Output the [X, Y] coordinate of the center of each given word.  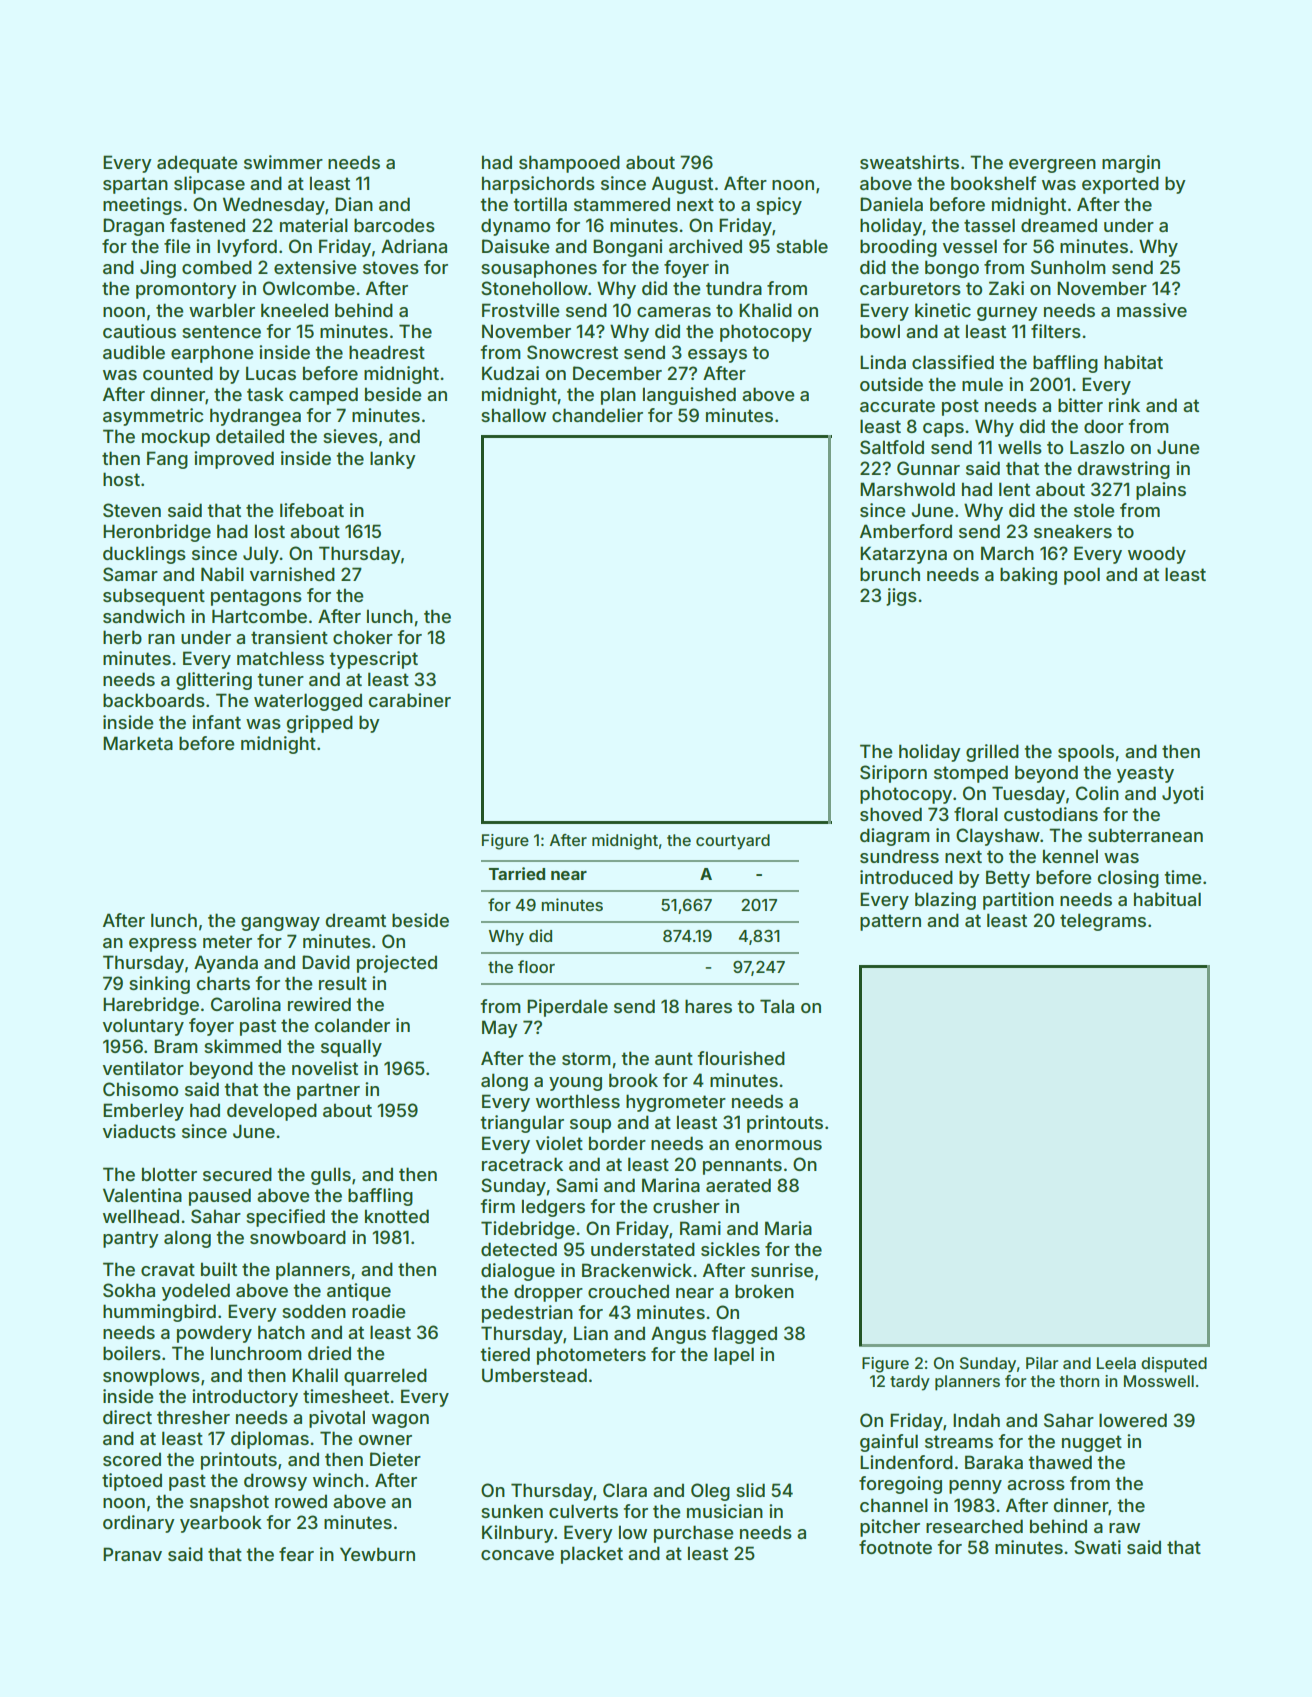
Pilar [1042, 1363]
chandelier [597, 415]
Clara [625, 1490]
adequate [197, 164]
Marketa [138, 743]
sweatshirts [909, 162]
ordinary [139, 1524]
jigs [901, 597]
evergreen [1052, 166]
